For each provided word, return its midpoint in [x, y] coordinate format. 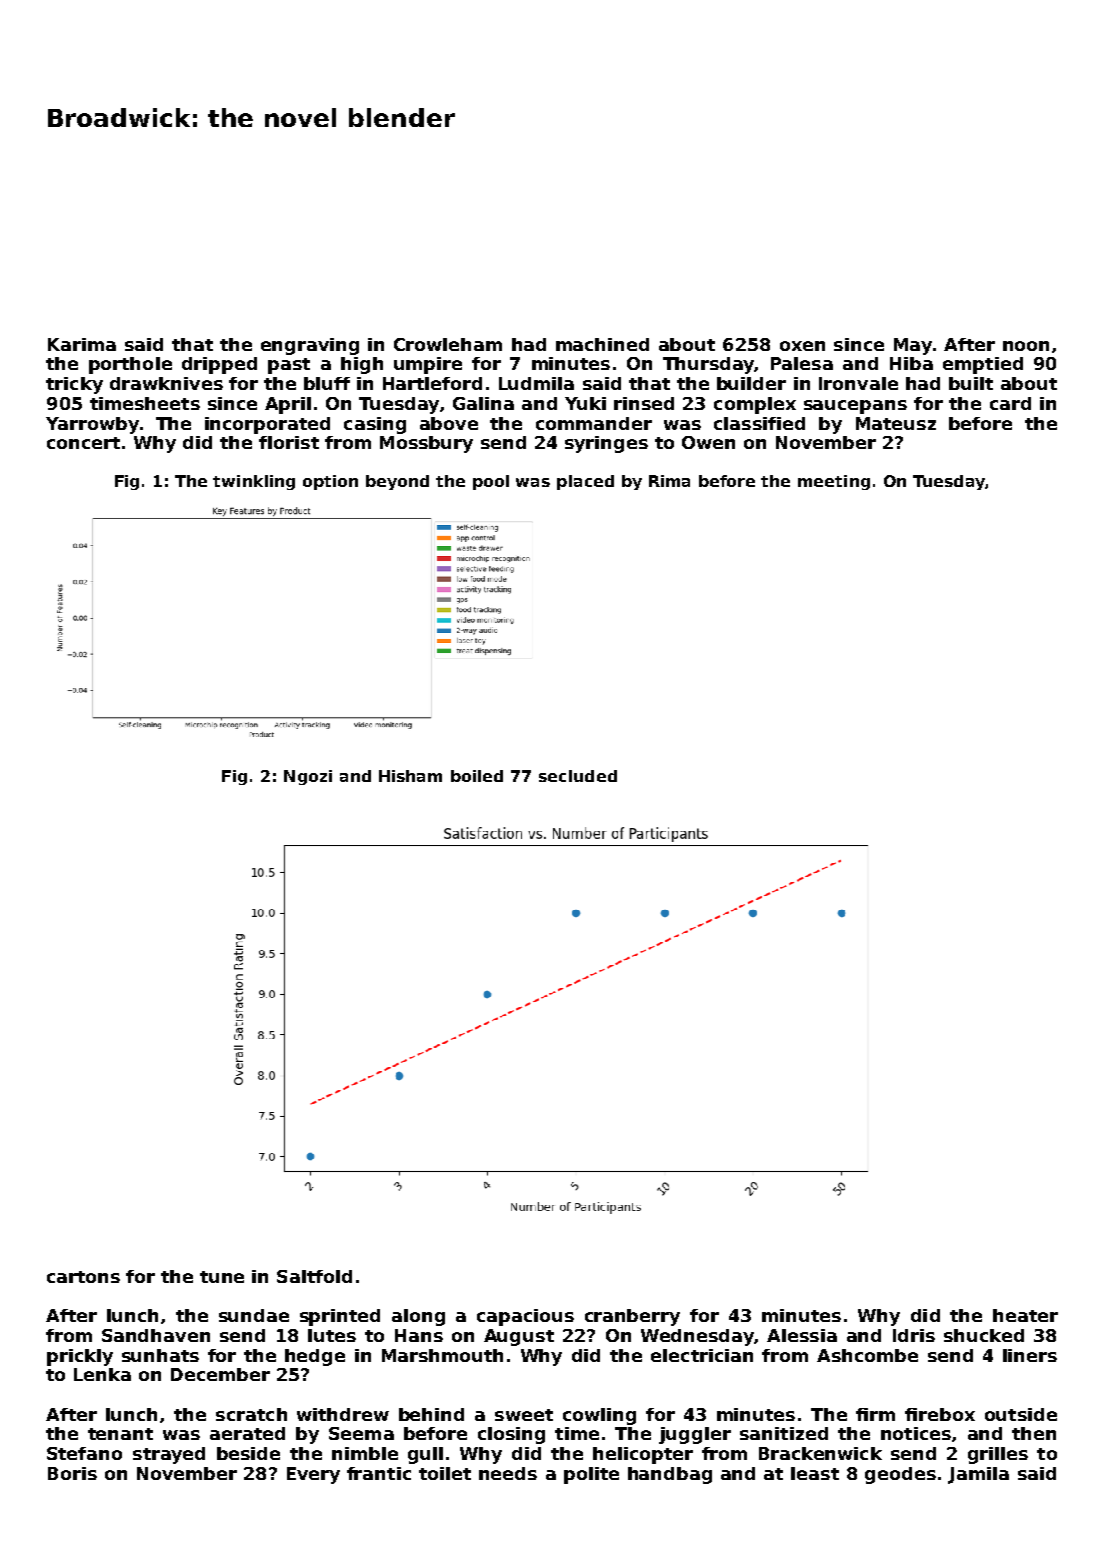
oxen [802, 346]
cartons [83, 1277]
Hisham [410, 776]
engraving [310, 346]
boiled [477, 776]
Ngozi [308, 777]
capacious [525, 1317]
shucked [984, 1335]
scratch [251, 1414]
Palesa [802, 363]
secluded [578, 776]
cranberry [632, 1317]
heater [1025, 1315]
